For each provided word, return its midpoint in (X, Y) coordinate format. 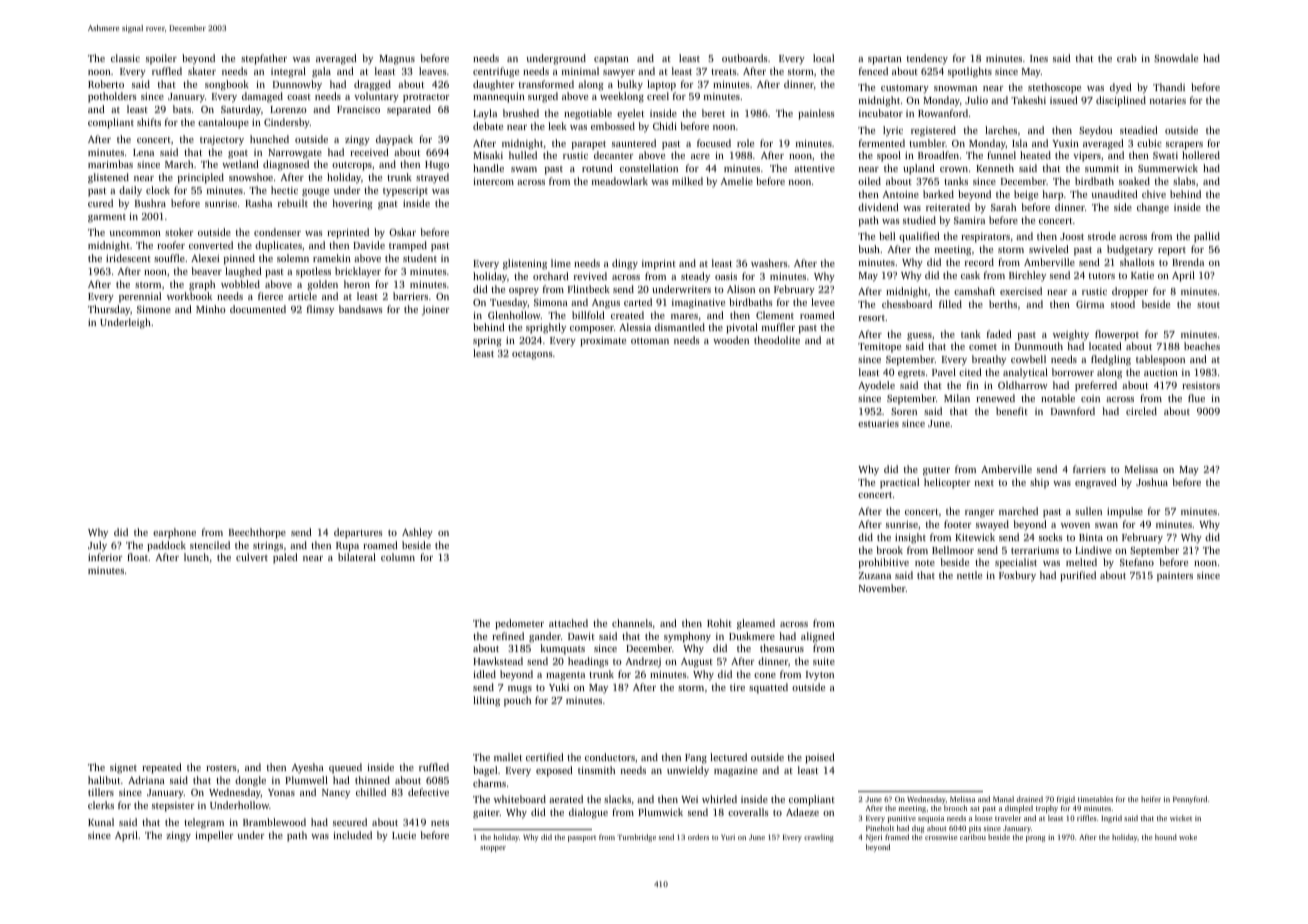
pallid (1207, 237)
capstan (611, 60)
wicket (1181, 818)
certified (545, 757)
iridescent (128, 258)
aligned (818, 637)
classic (125, 58)
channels (632, 623)
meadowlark (620, 181)
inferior (105, 557)
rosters (221, 768)
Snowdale (1176, 58)
